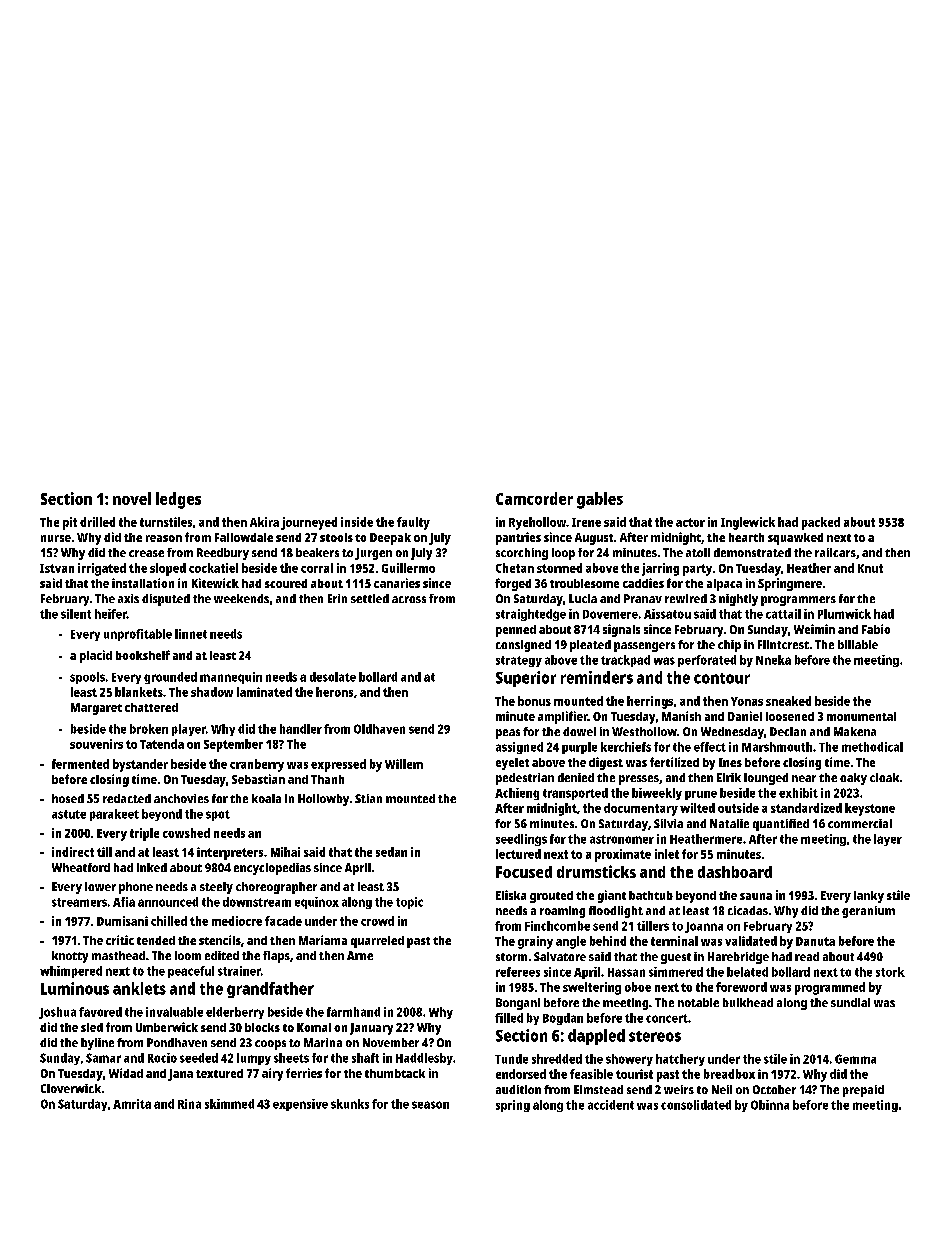 This document has width=952, height=1233. Describe the element at coordinates (114, 815) in the document. I see `parakeet` at that location.
